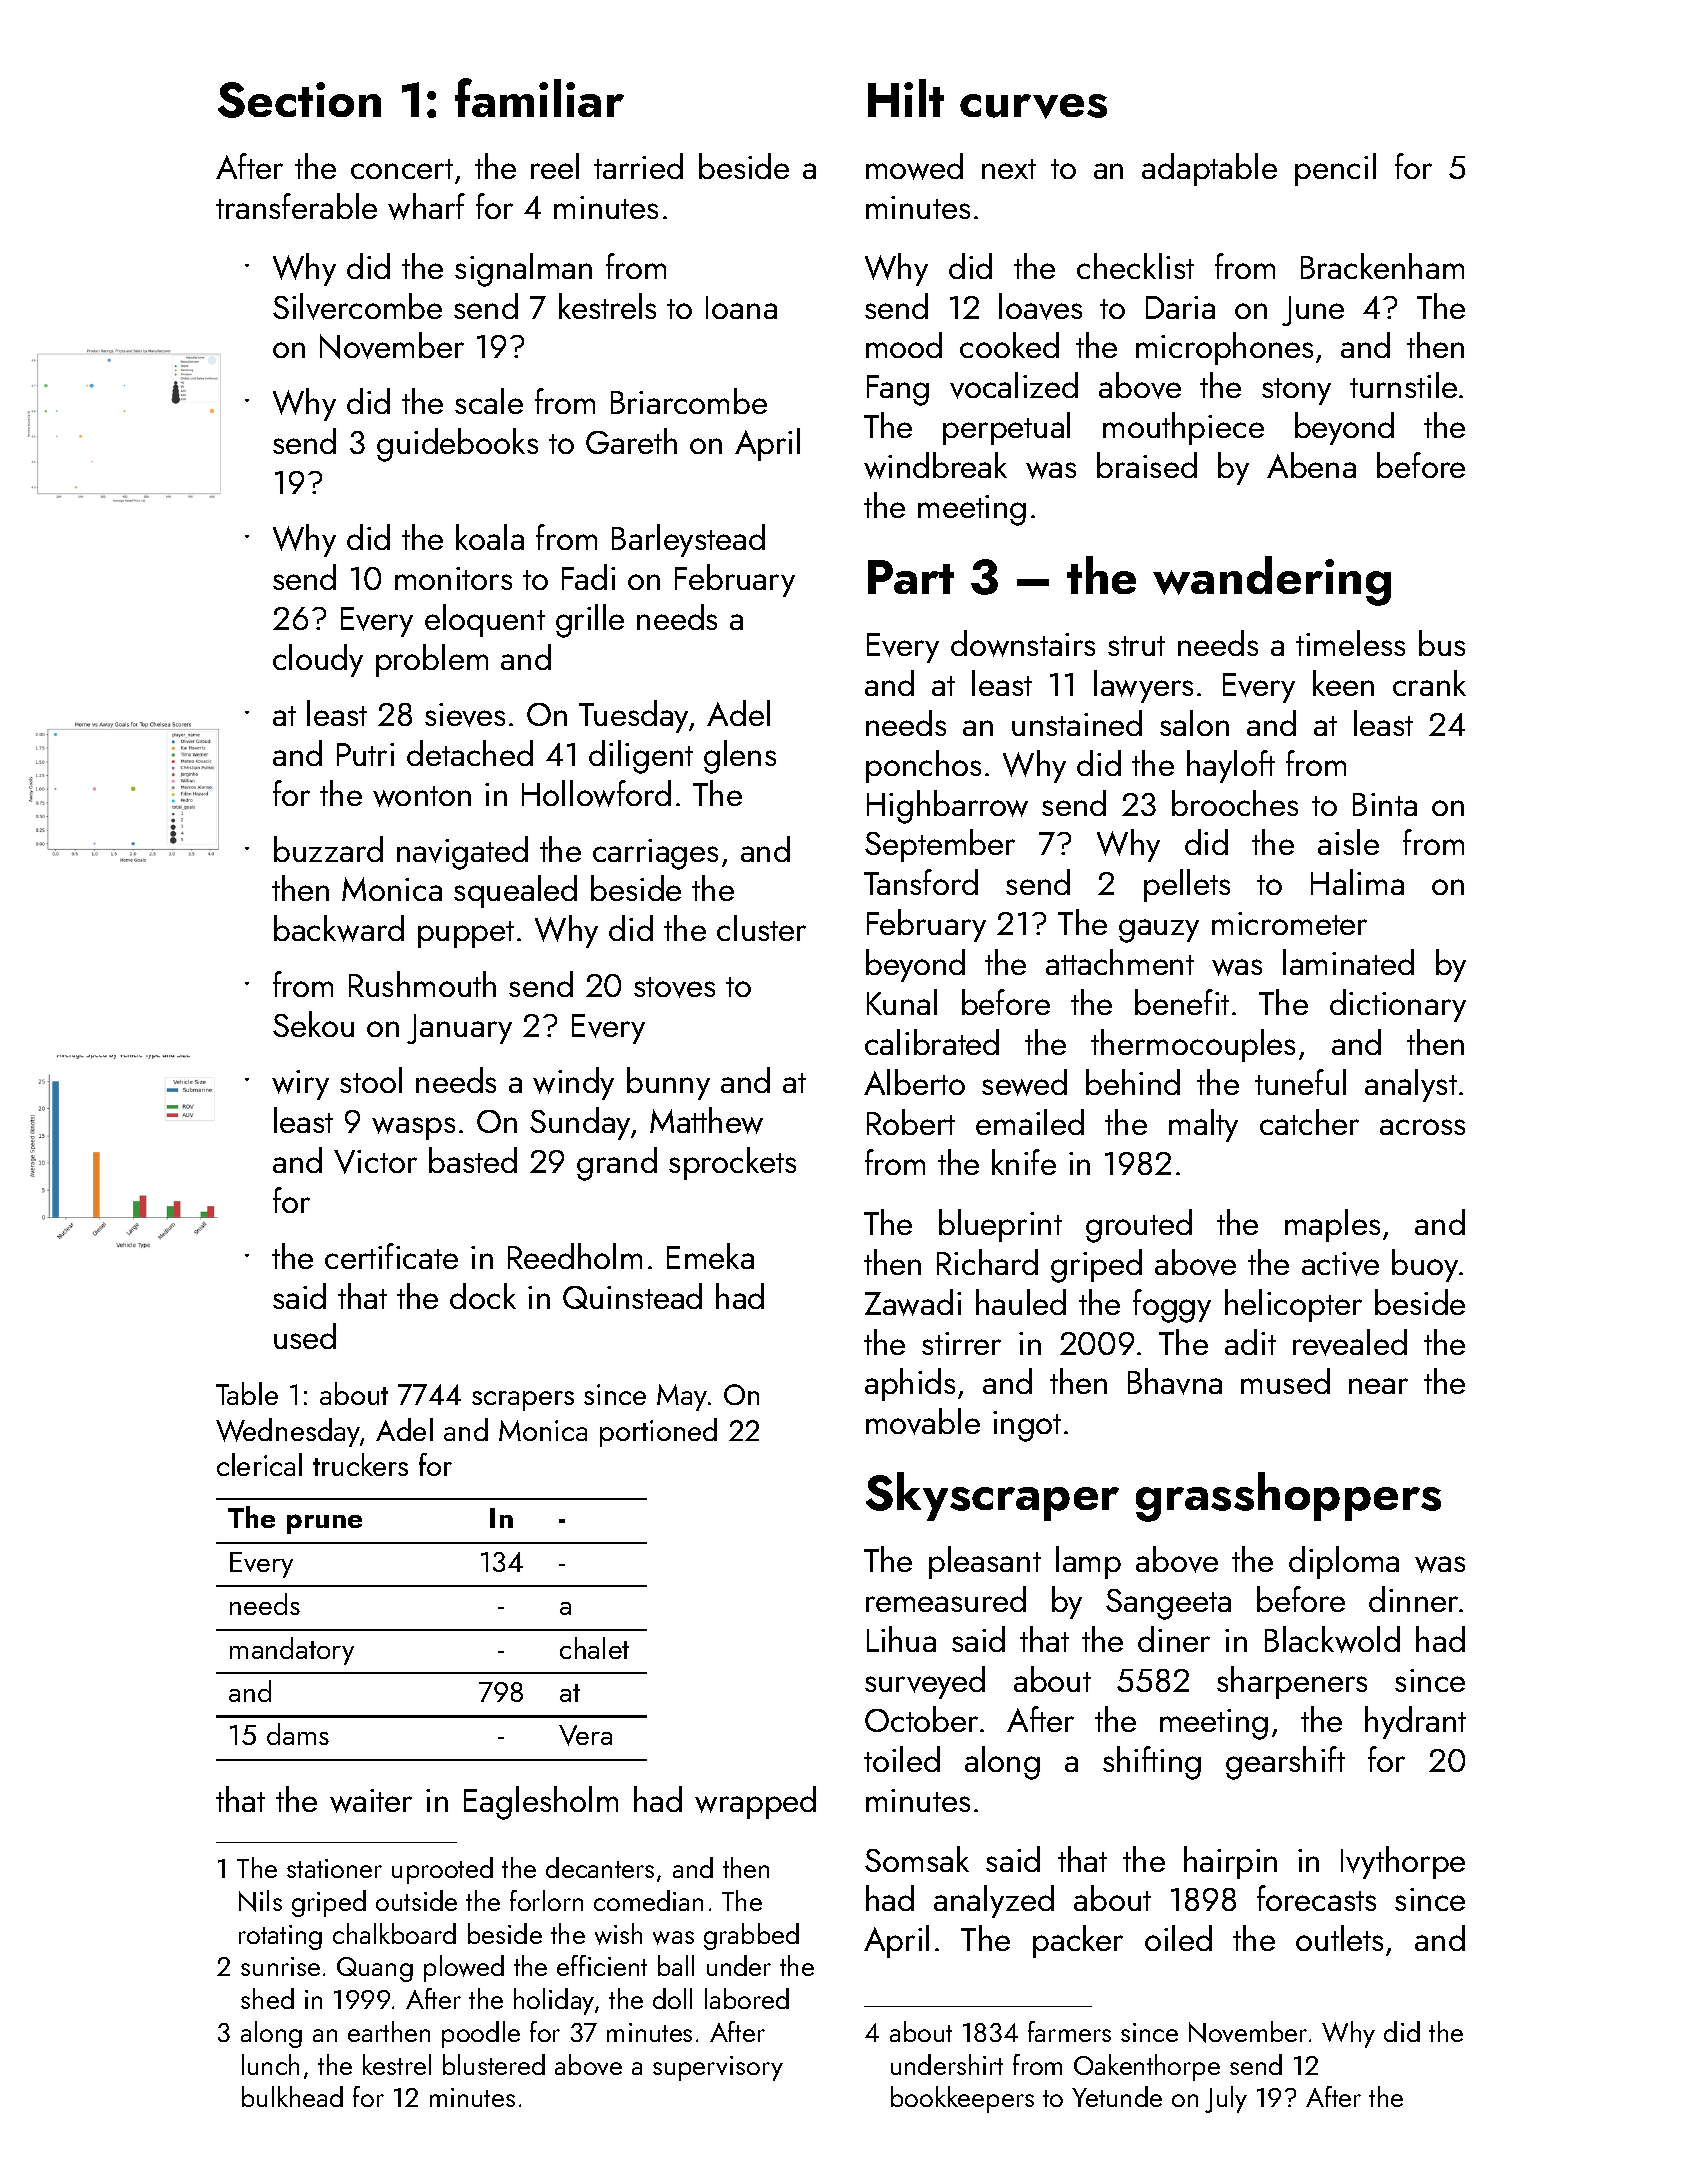 The height and width of the document is (2178, 1683). What do you see at coordinates (1027, 1426) in the document?
I see `ingot` at bounding box center [1027, 1426].
